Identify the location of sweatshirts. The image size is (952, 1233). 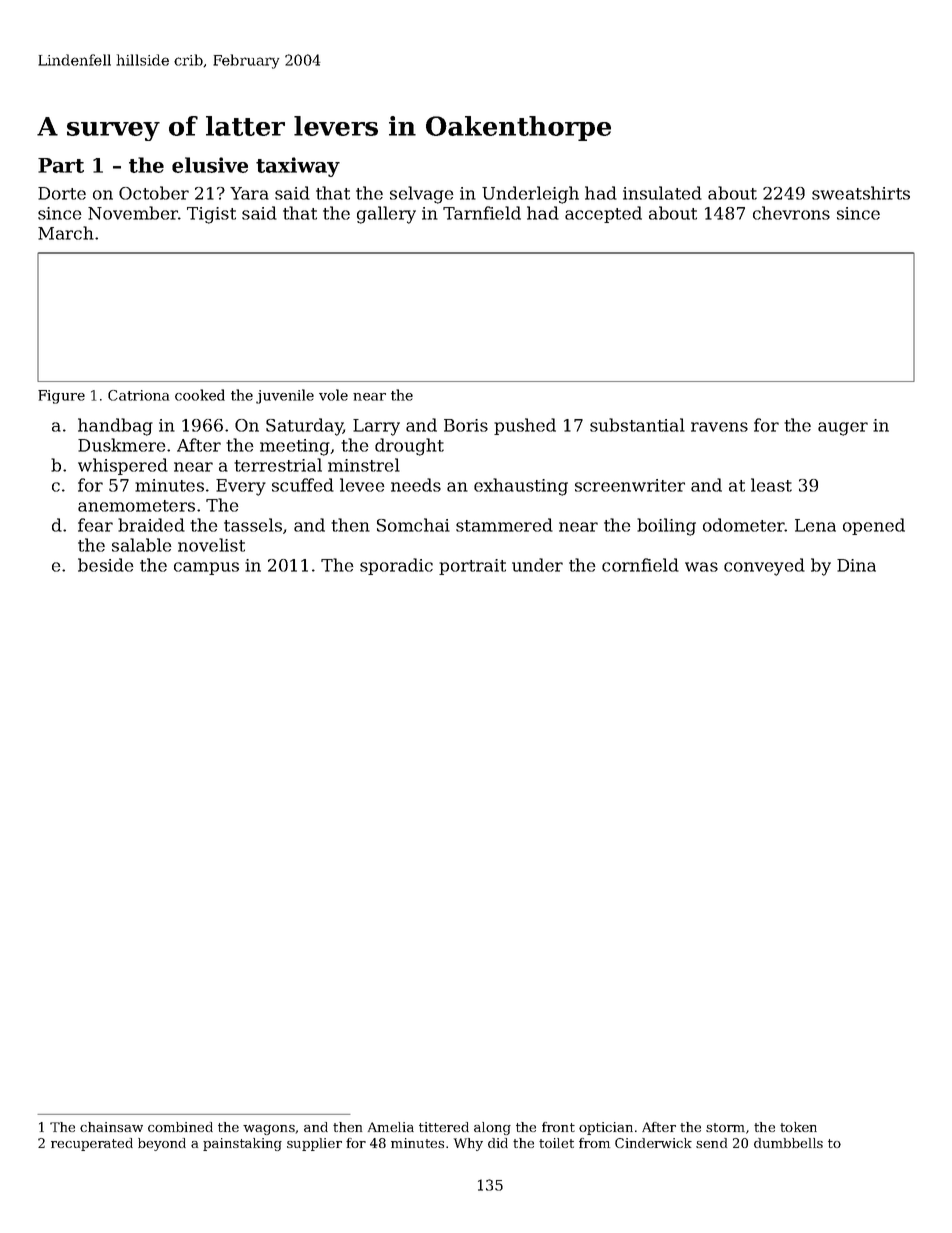
(861, 193).
